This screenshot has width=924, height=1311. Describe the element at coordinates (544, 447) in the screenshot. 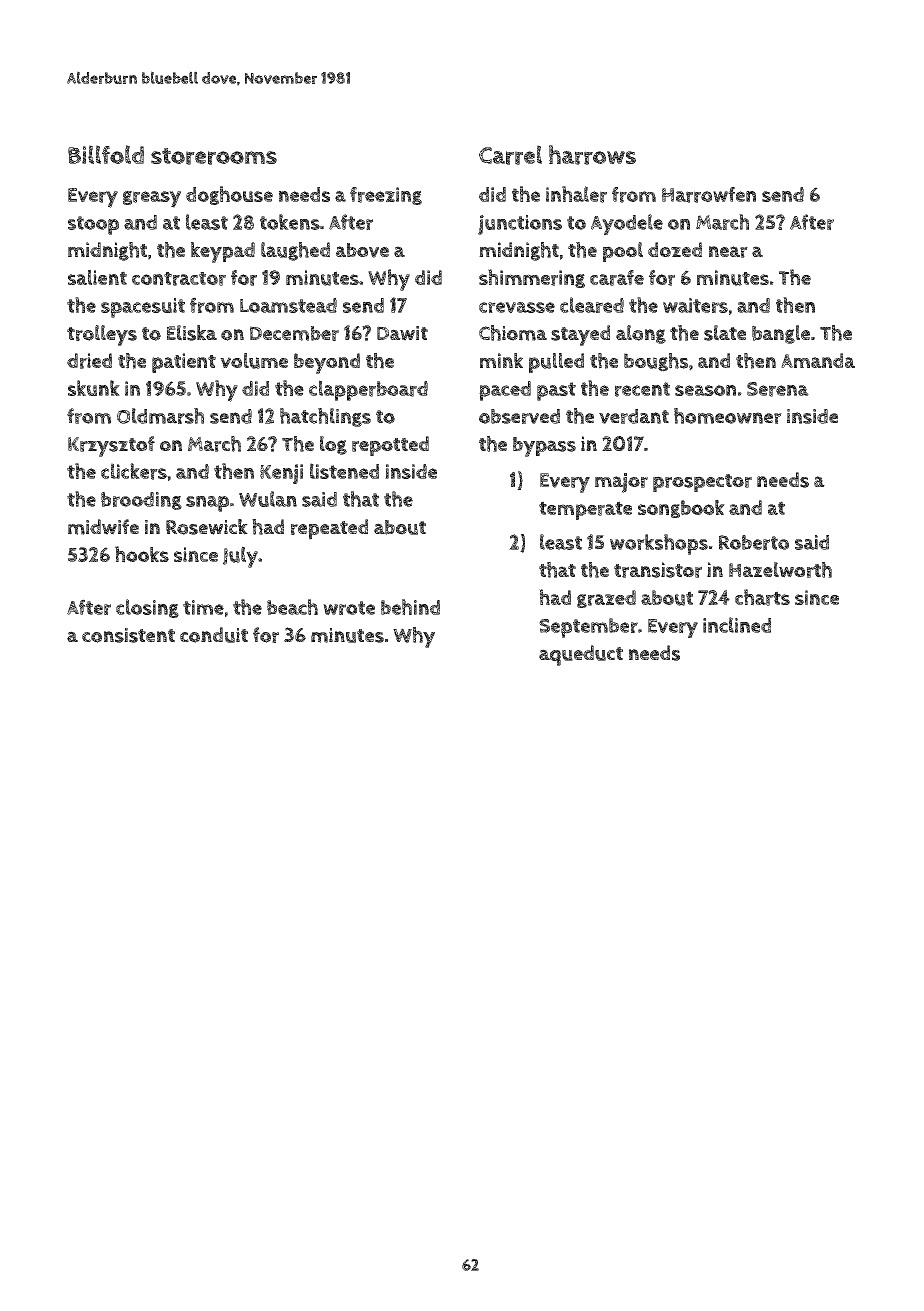

I see `bypass` at that location.
